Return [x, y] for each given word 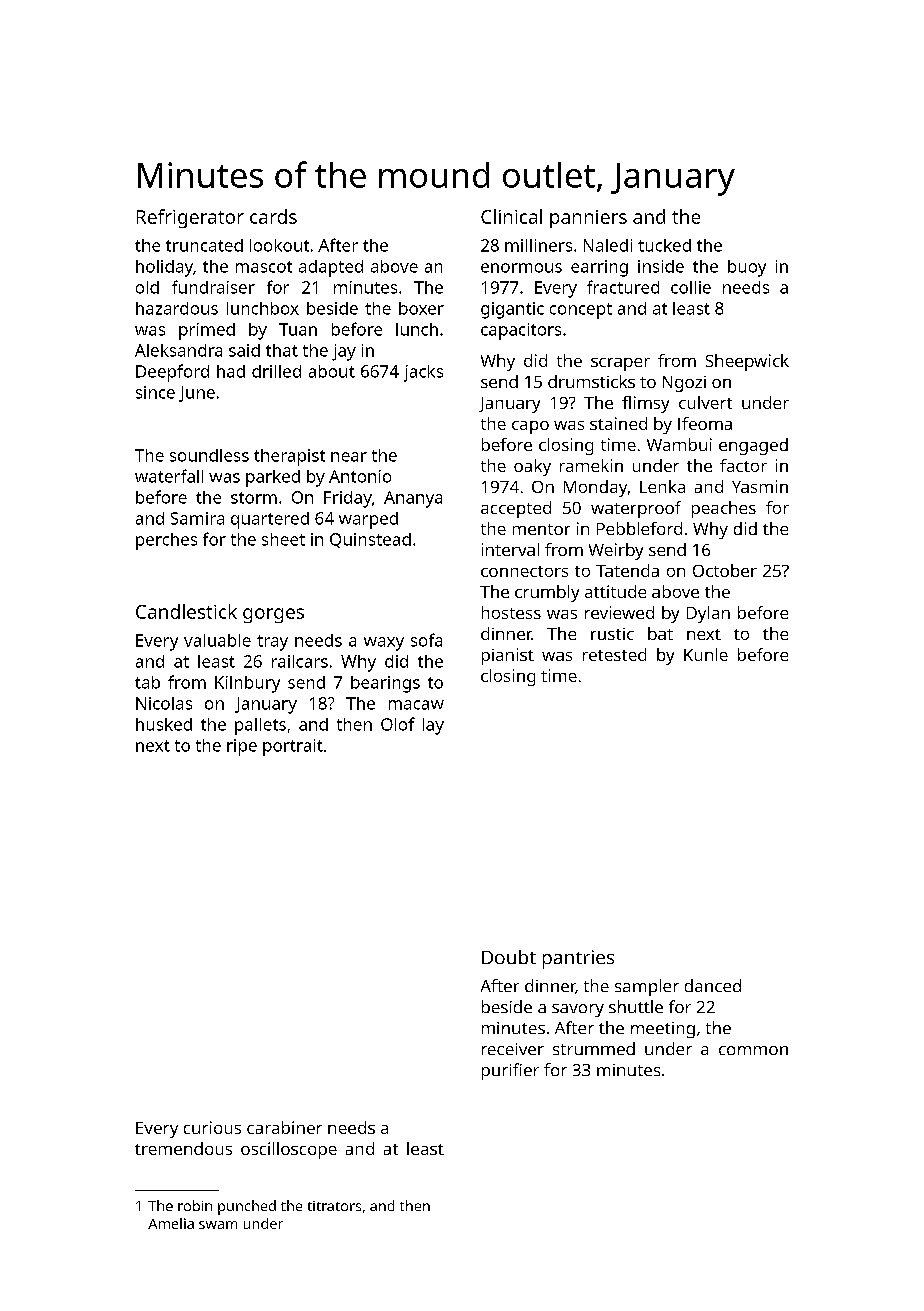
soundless [209, 455]
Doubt [509, 957]
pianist [508, 656]
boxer [421, 308]
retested [614, 654]
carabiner [284, 1127]
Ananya [413, 499]
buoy [747, 268]
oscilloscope [289, 1150]
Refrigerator [190, 218]
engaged [753, 446]
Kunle [706, 654]
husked [164, 724]
